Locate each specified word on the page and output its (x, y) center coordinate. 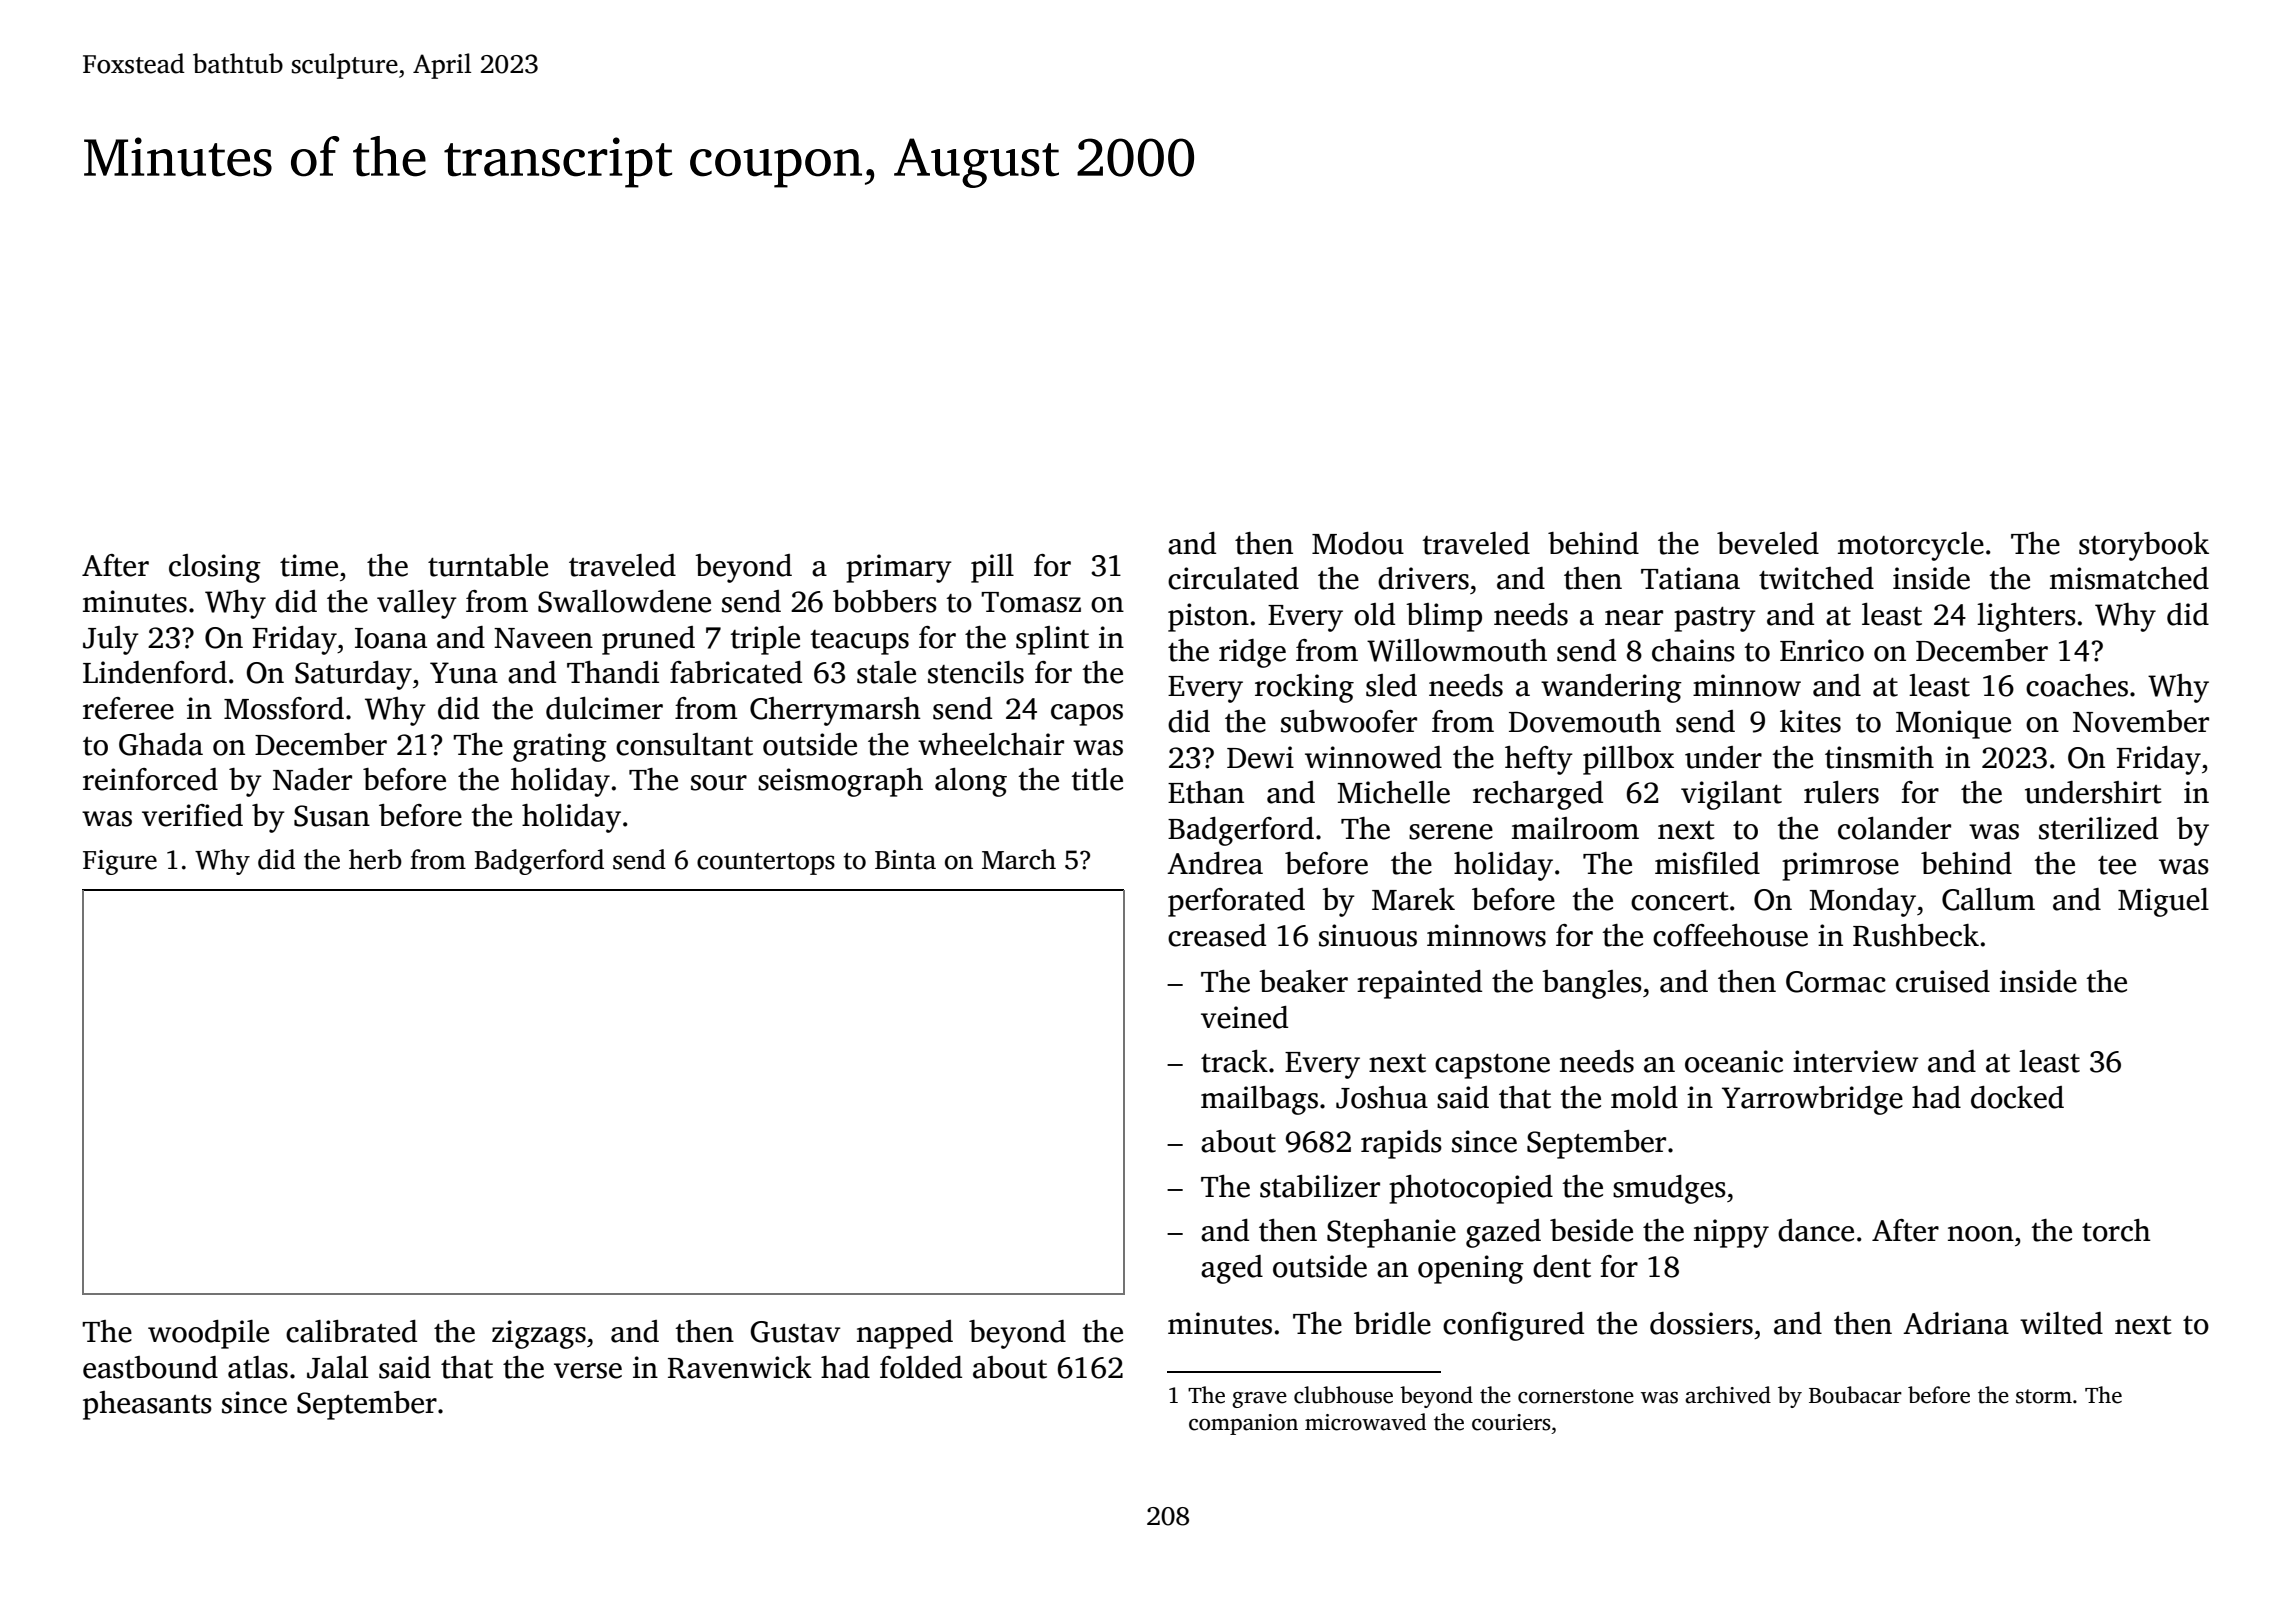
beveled (1768, 543)
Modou (1358, 543)
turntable (488, 565)
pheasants (147, 1405)
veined (1244, 1017)
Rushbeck (1916, 935)
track (1234, 1061)
